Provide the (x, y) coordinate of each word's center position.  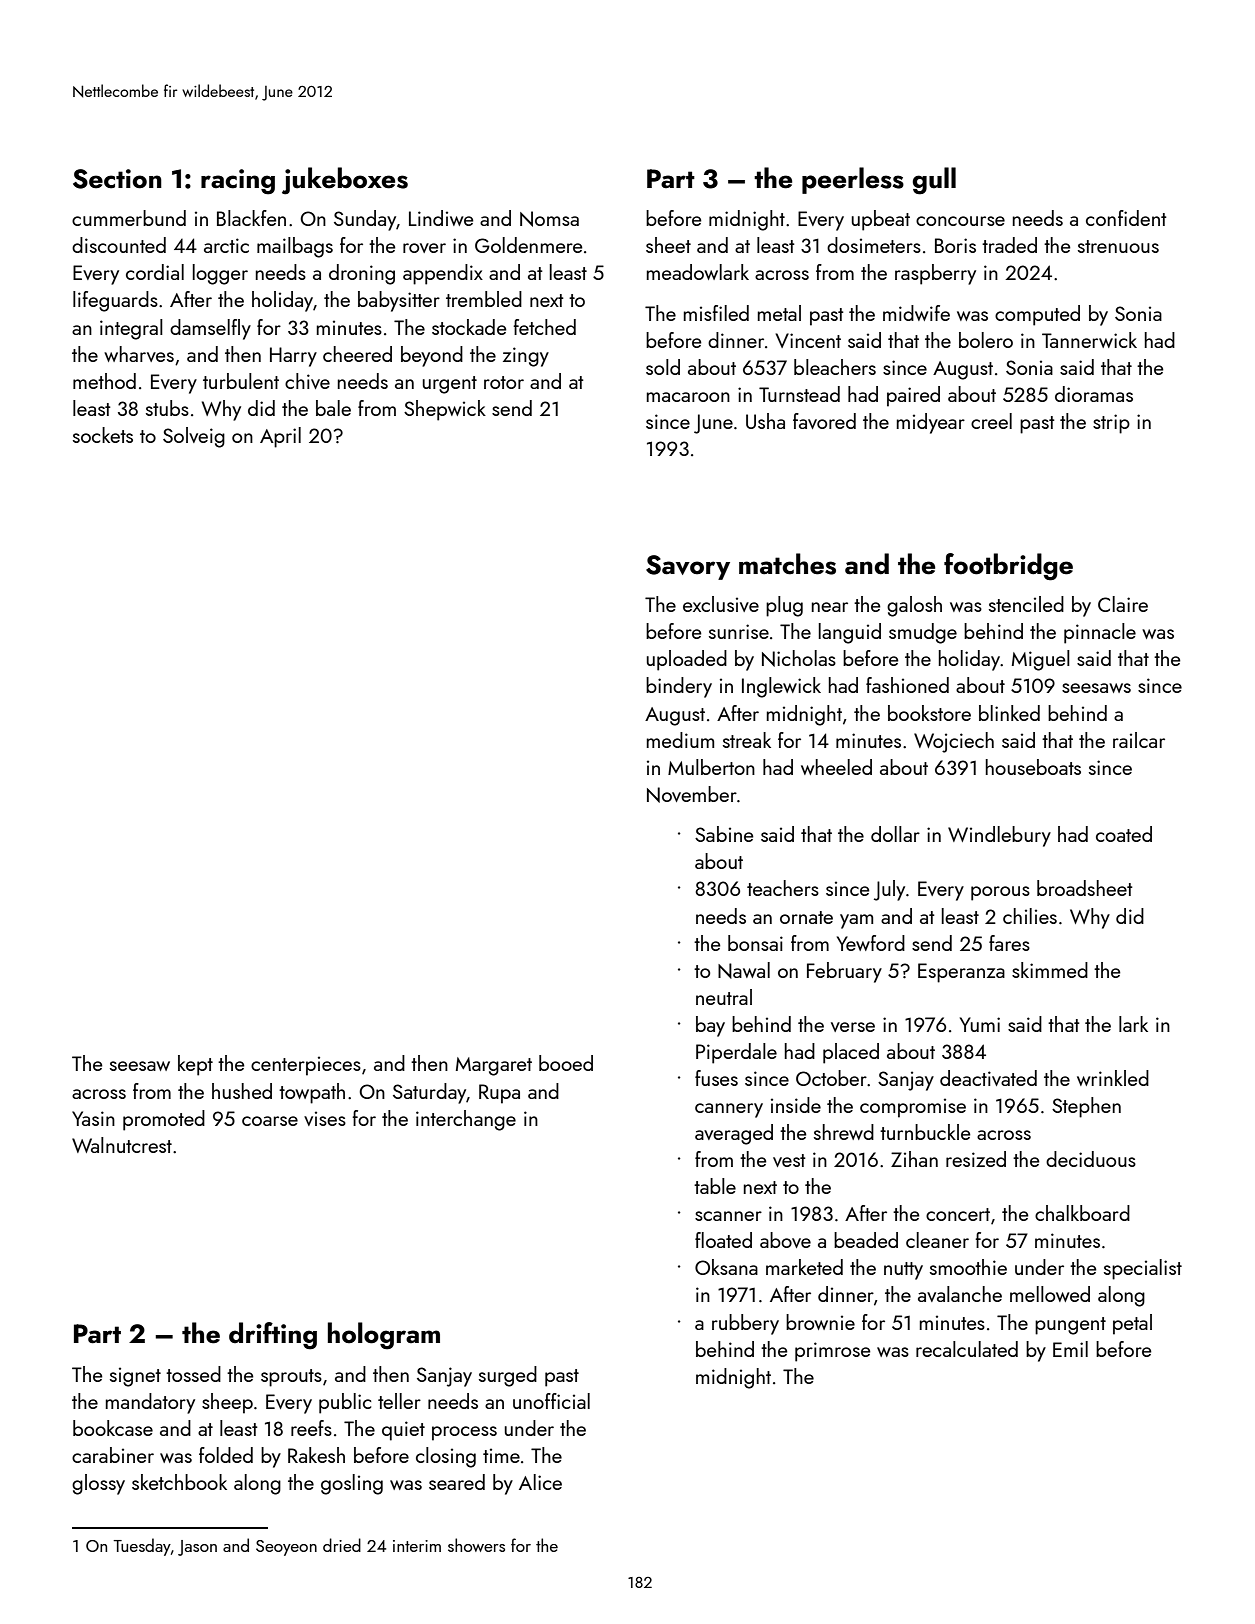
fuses (716, 1078)
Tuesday (142, 1547)
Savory (688, 567)
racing (238, 182)
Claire (1123, 604)
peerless (853, 180)
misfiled (716, 313)
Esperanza (961, 973)
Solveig (194, 437)
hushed (242, 1091)
